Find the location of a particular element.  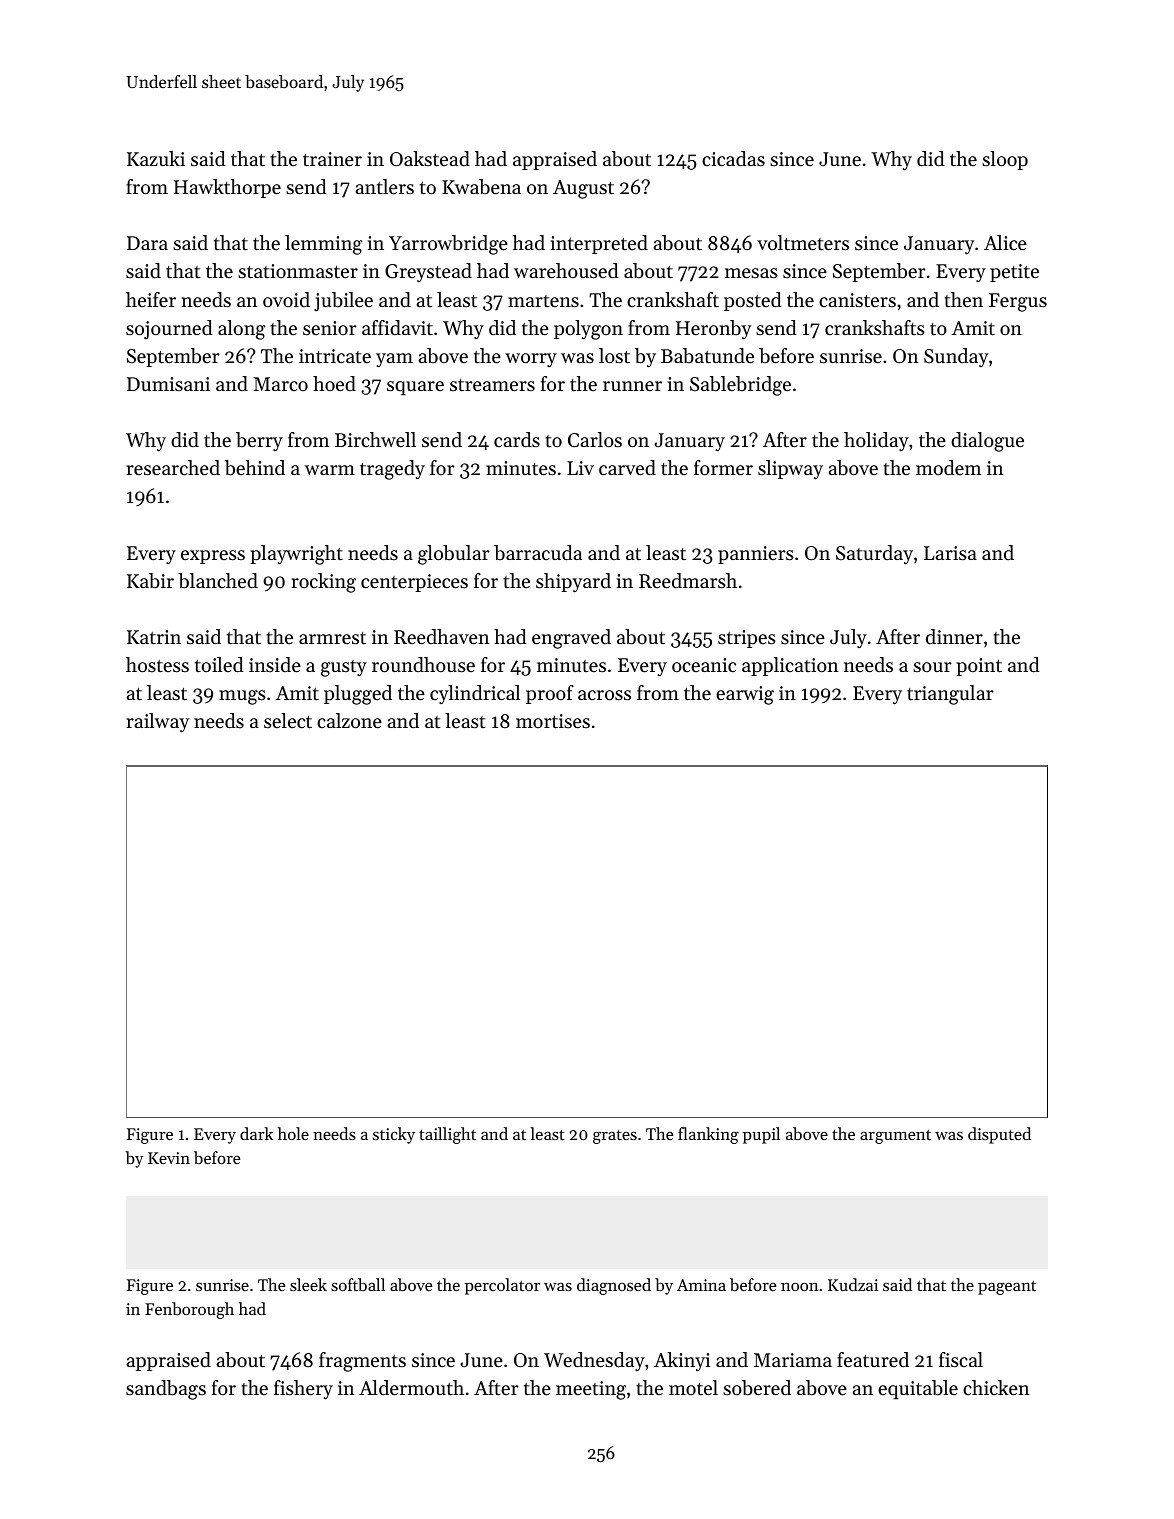

sloop is located at coordinates (1005, 160).
